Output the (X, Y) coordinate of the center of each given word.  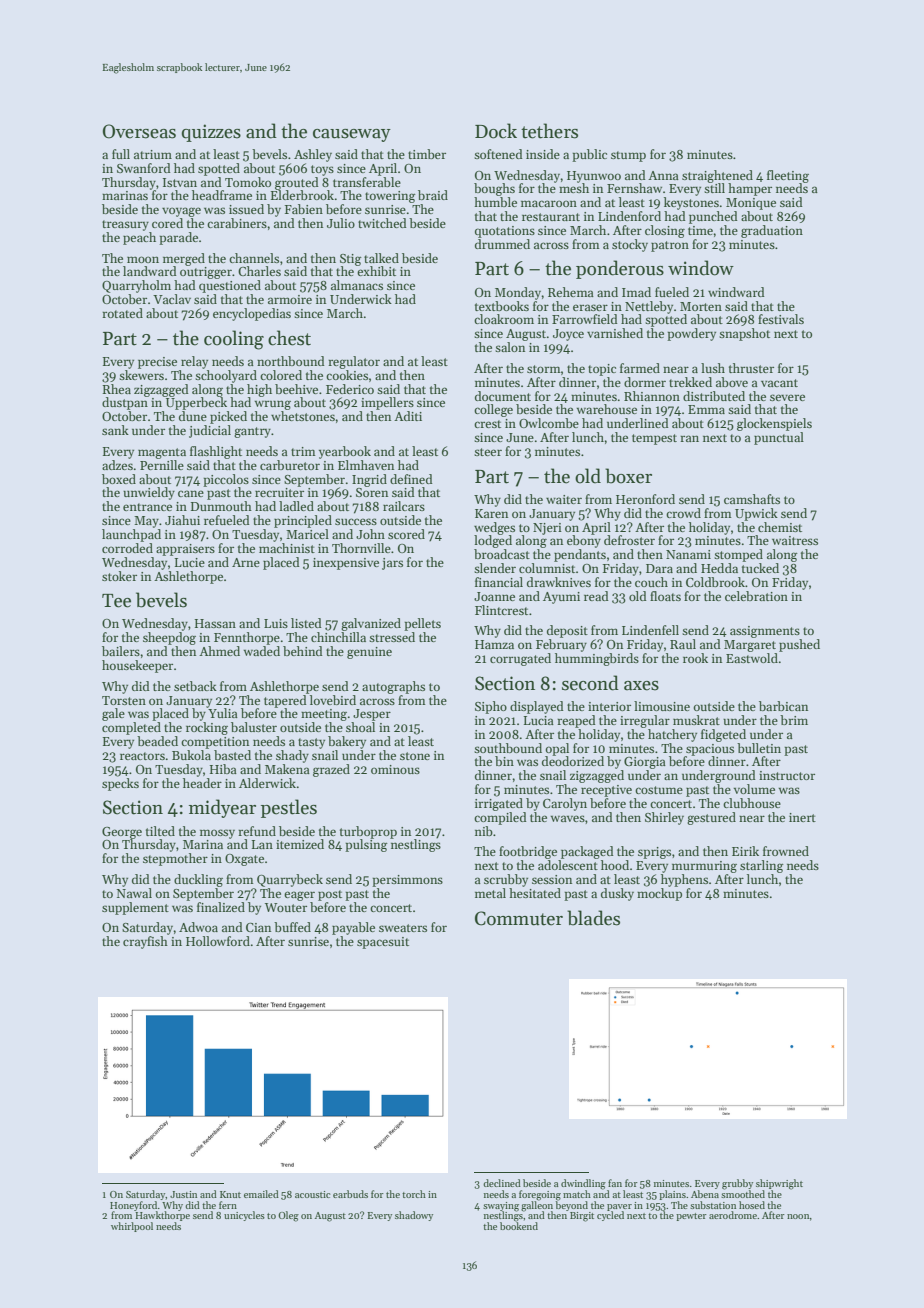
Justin (183, 1194)
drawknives (559, 582)
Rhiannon (652, 396)
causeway (352, 135)
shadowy (414, 1216)
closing (665, 231)
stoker (119, 576)
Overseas (139, 131)
